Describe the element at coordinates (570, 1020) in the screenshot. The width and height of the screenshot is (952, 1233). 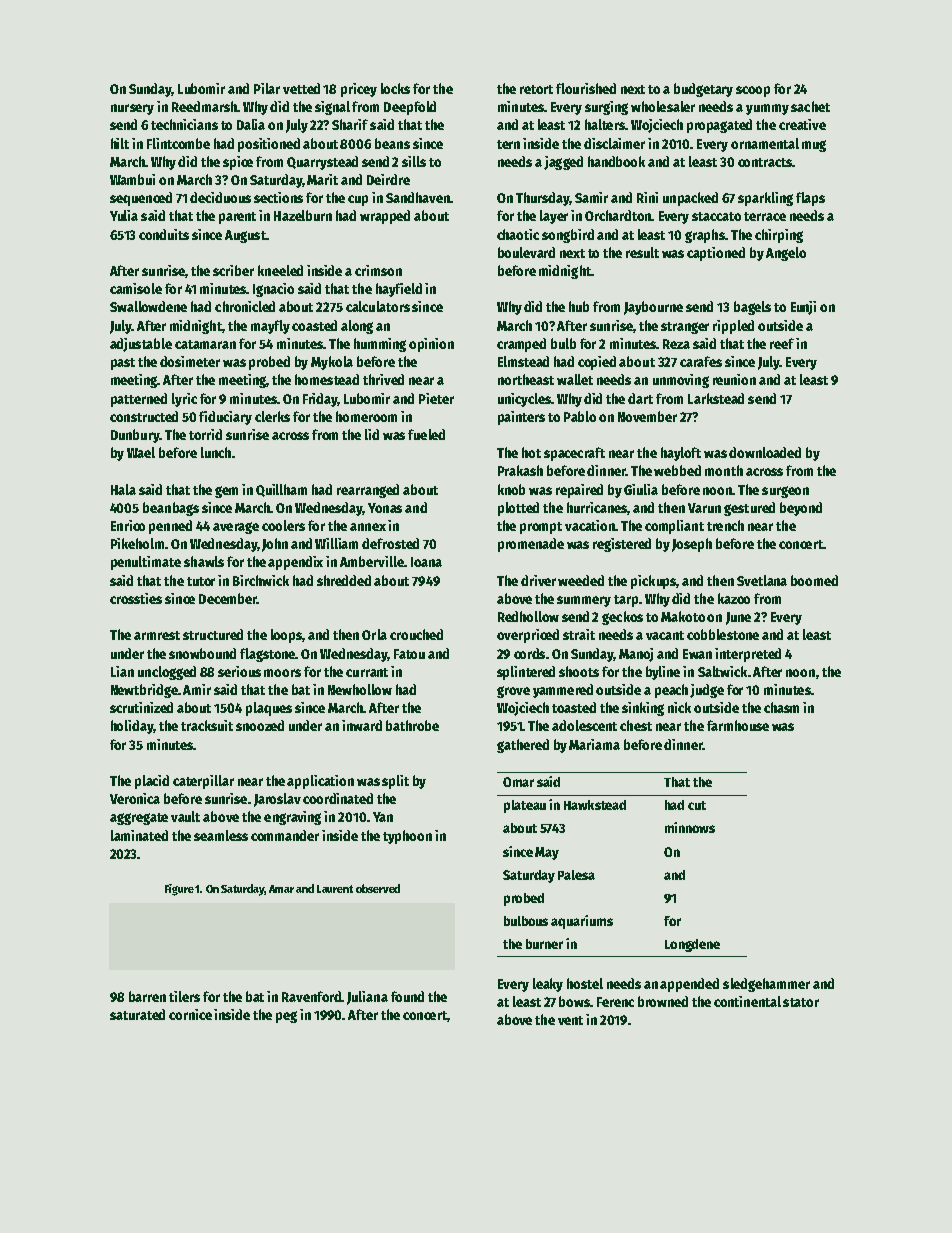
I see `vent` at that location.
